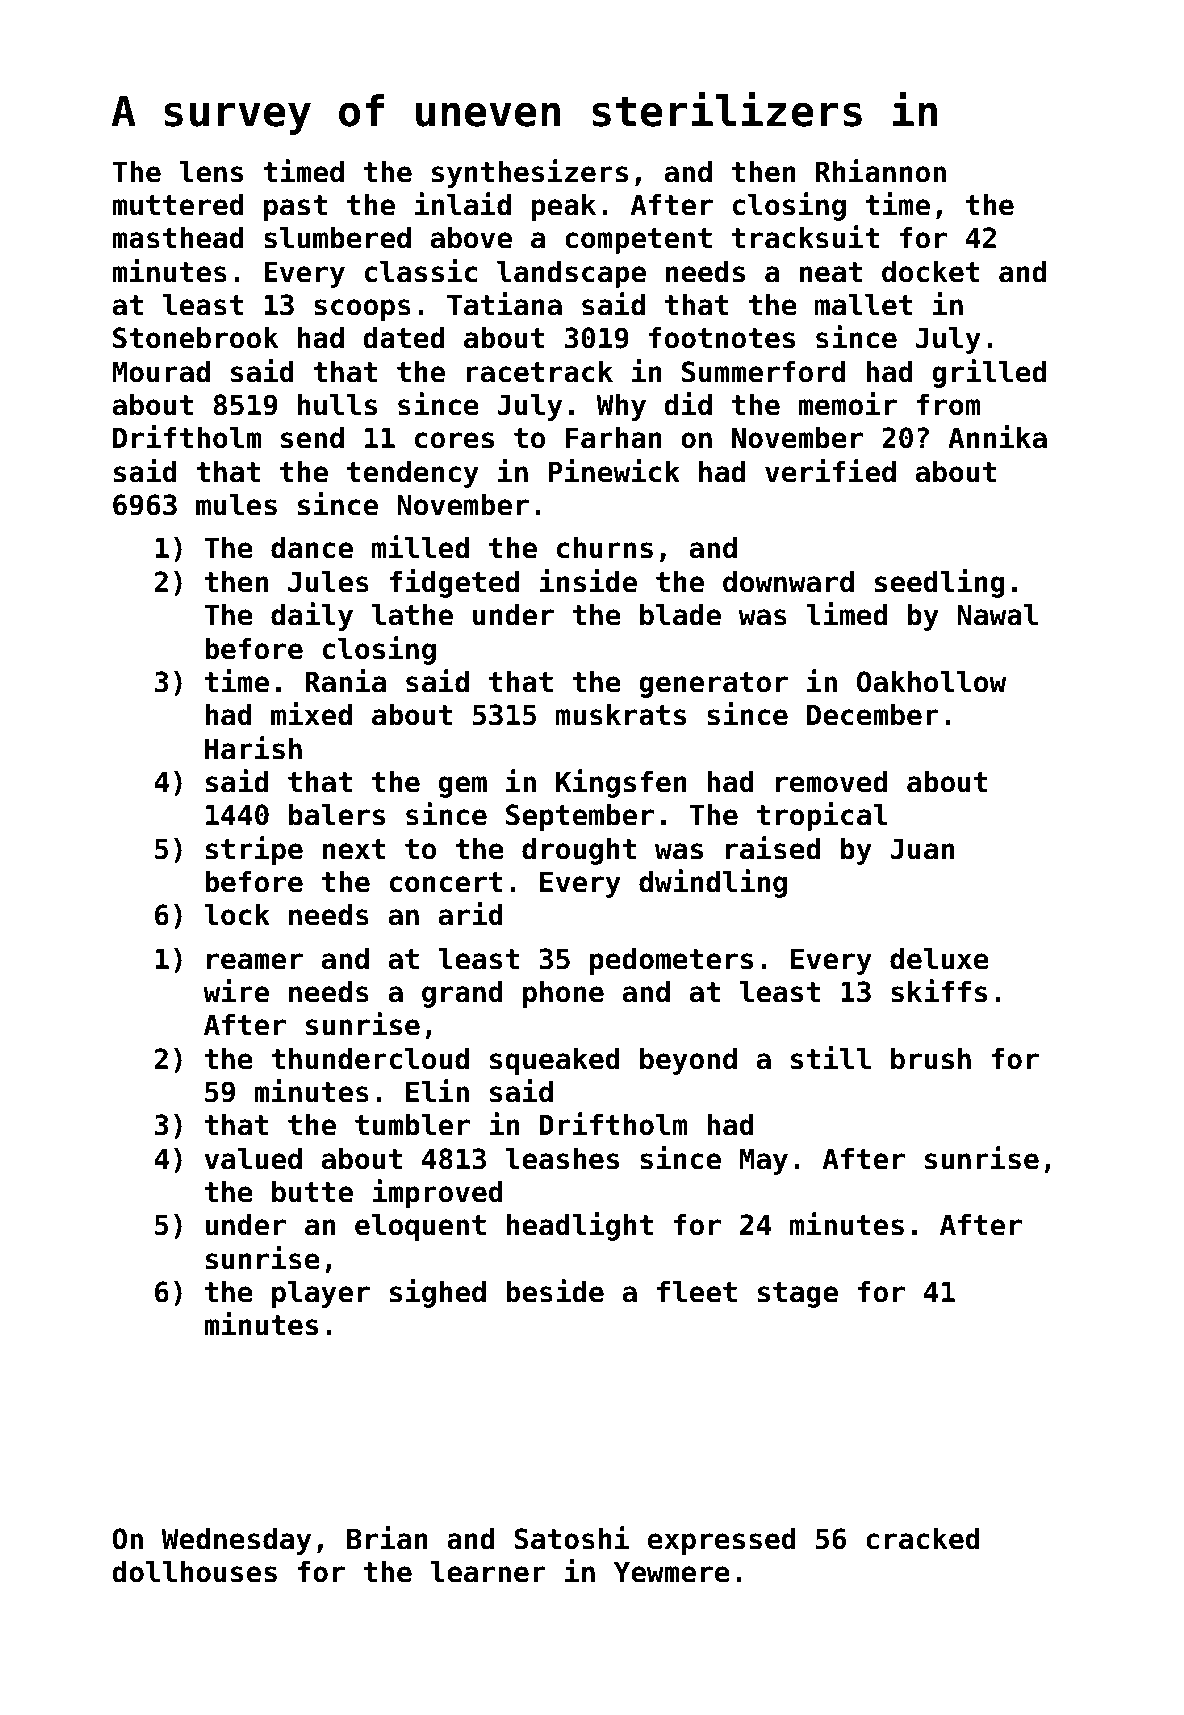 The image size is (1184, 1715). What do you see at coordinates (211, 172) in the screenshot?
I see `lens` at bounding box center [211, 172].
